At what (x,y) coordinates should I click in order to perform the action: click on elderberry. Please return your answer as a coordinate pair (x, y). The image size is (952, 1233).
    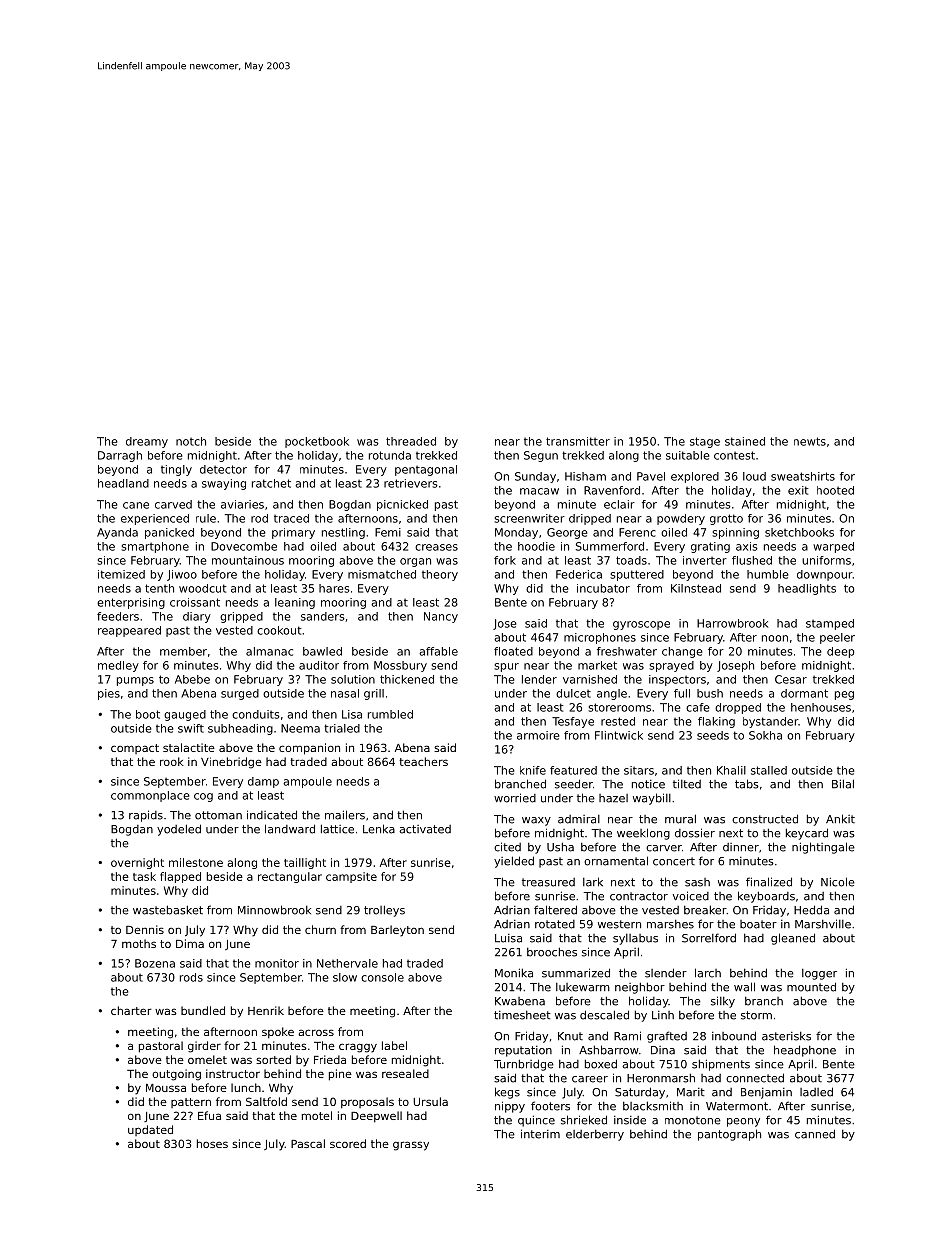
    Looking at the image, I should click on (595, 1135).
